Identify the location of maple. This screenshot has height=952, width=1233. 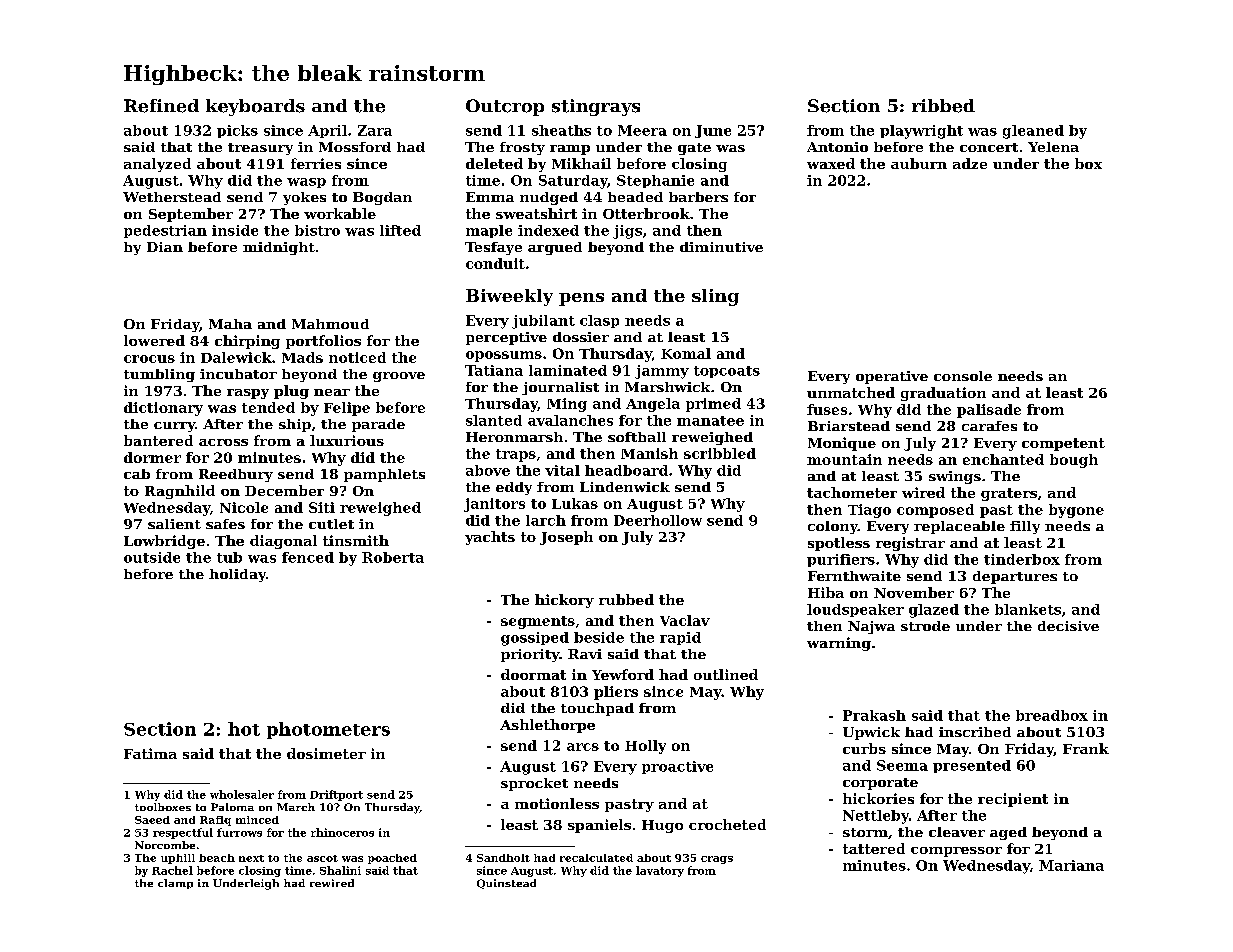
(489, 231).
